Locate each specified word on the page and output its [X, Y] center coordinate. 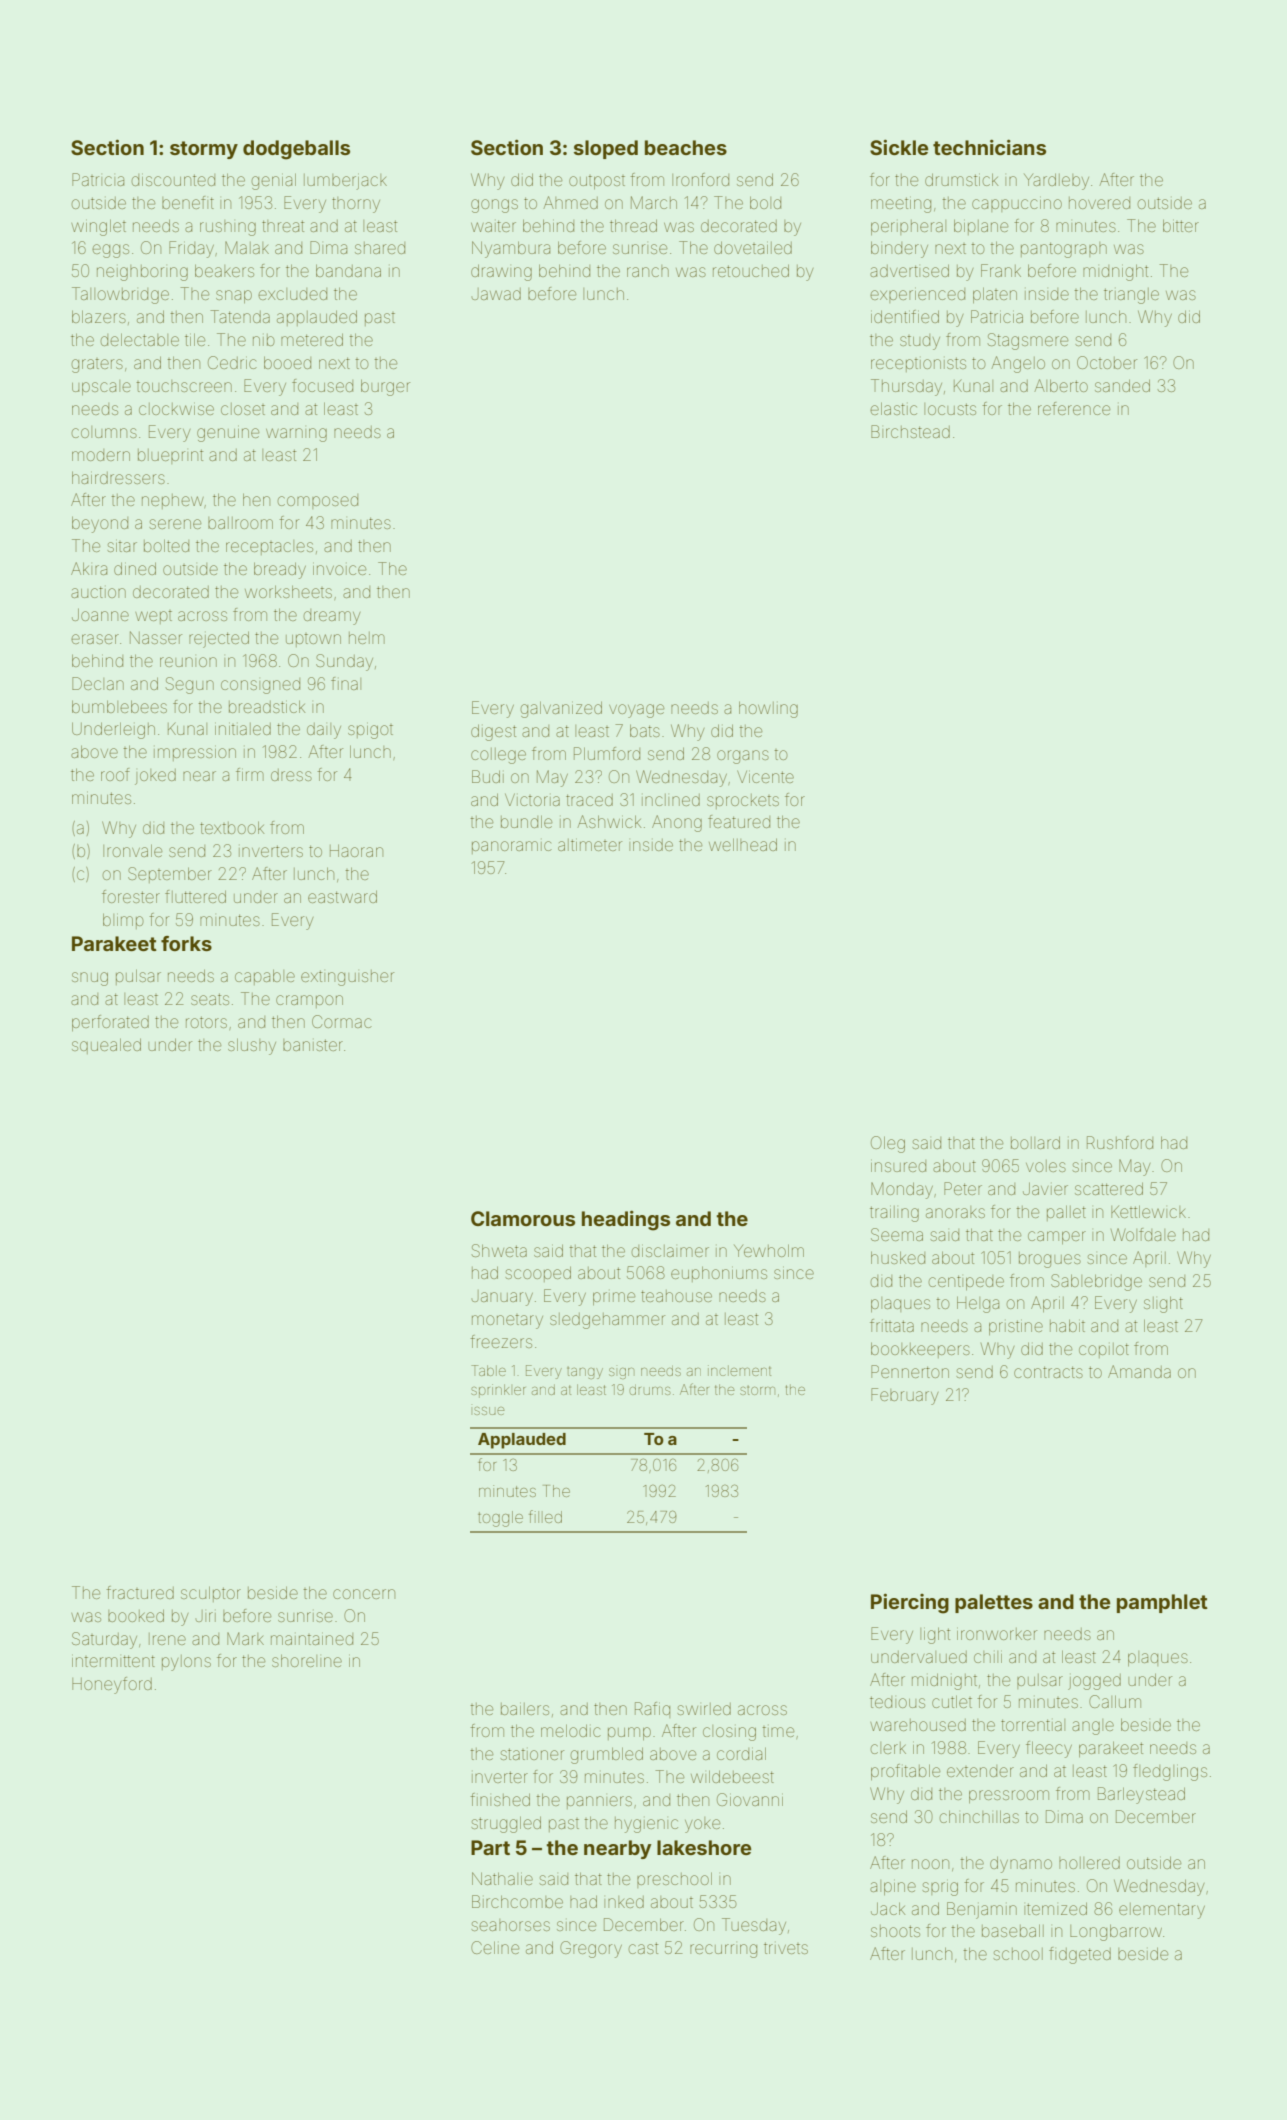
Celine [495, 1947]
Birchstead [910, 431]
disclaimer [670, 1251]
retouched [751, 271]
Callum [1115, 1701]
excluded [292, 294]
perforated [110, 1023]
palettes [994, 1603]
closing [729, 1733]
